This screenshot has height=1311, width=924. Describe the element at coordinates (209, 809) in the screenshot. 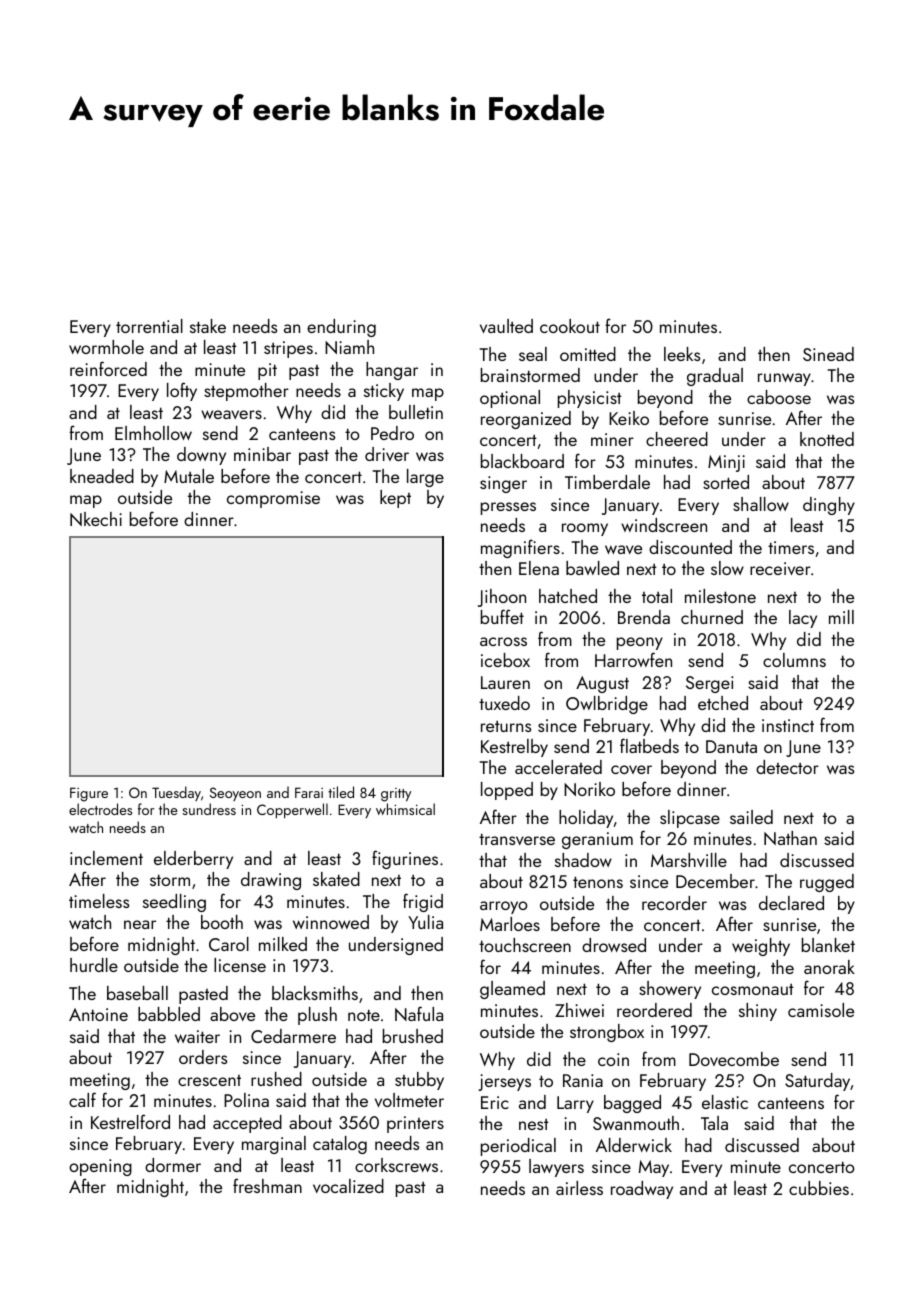

I see `sundress` at that location.
